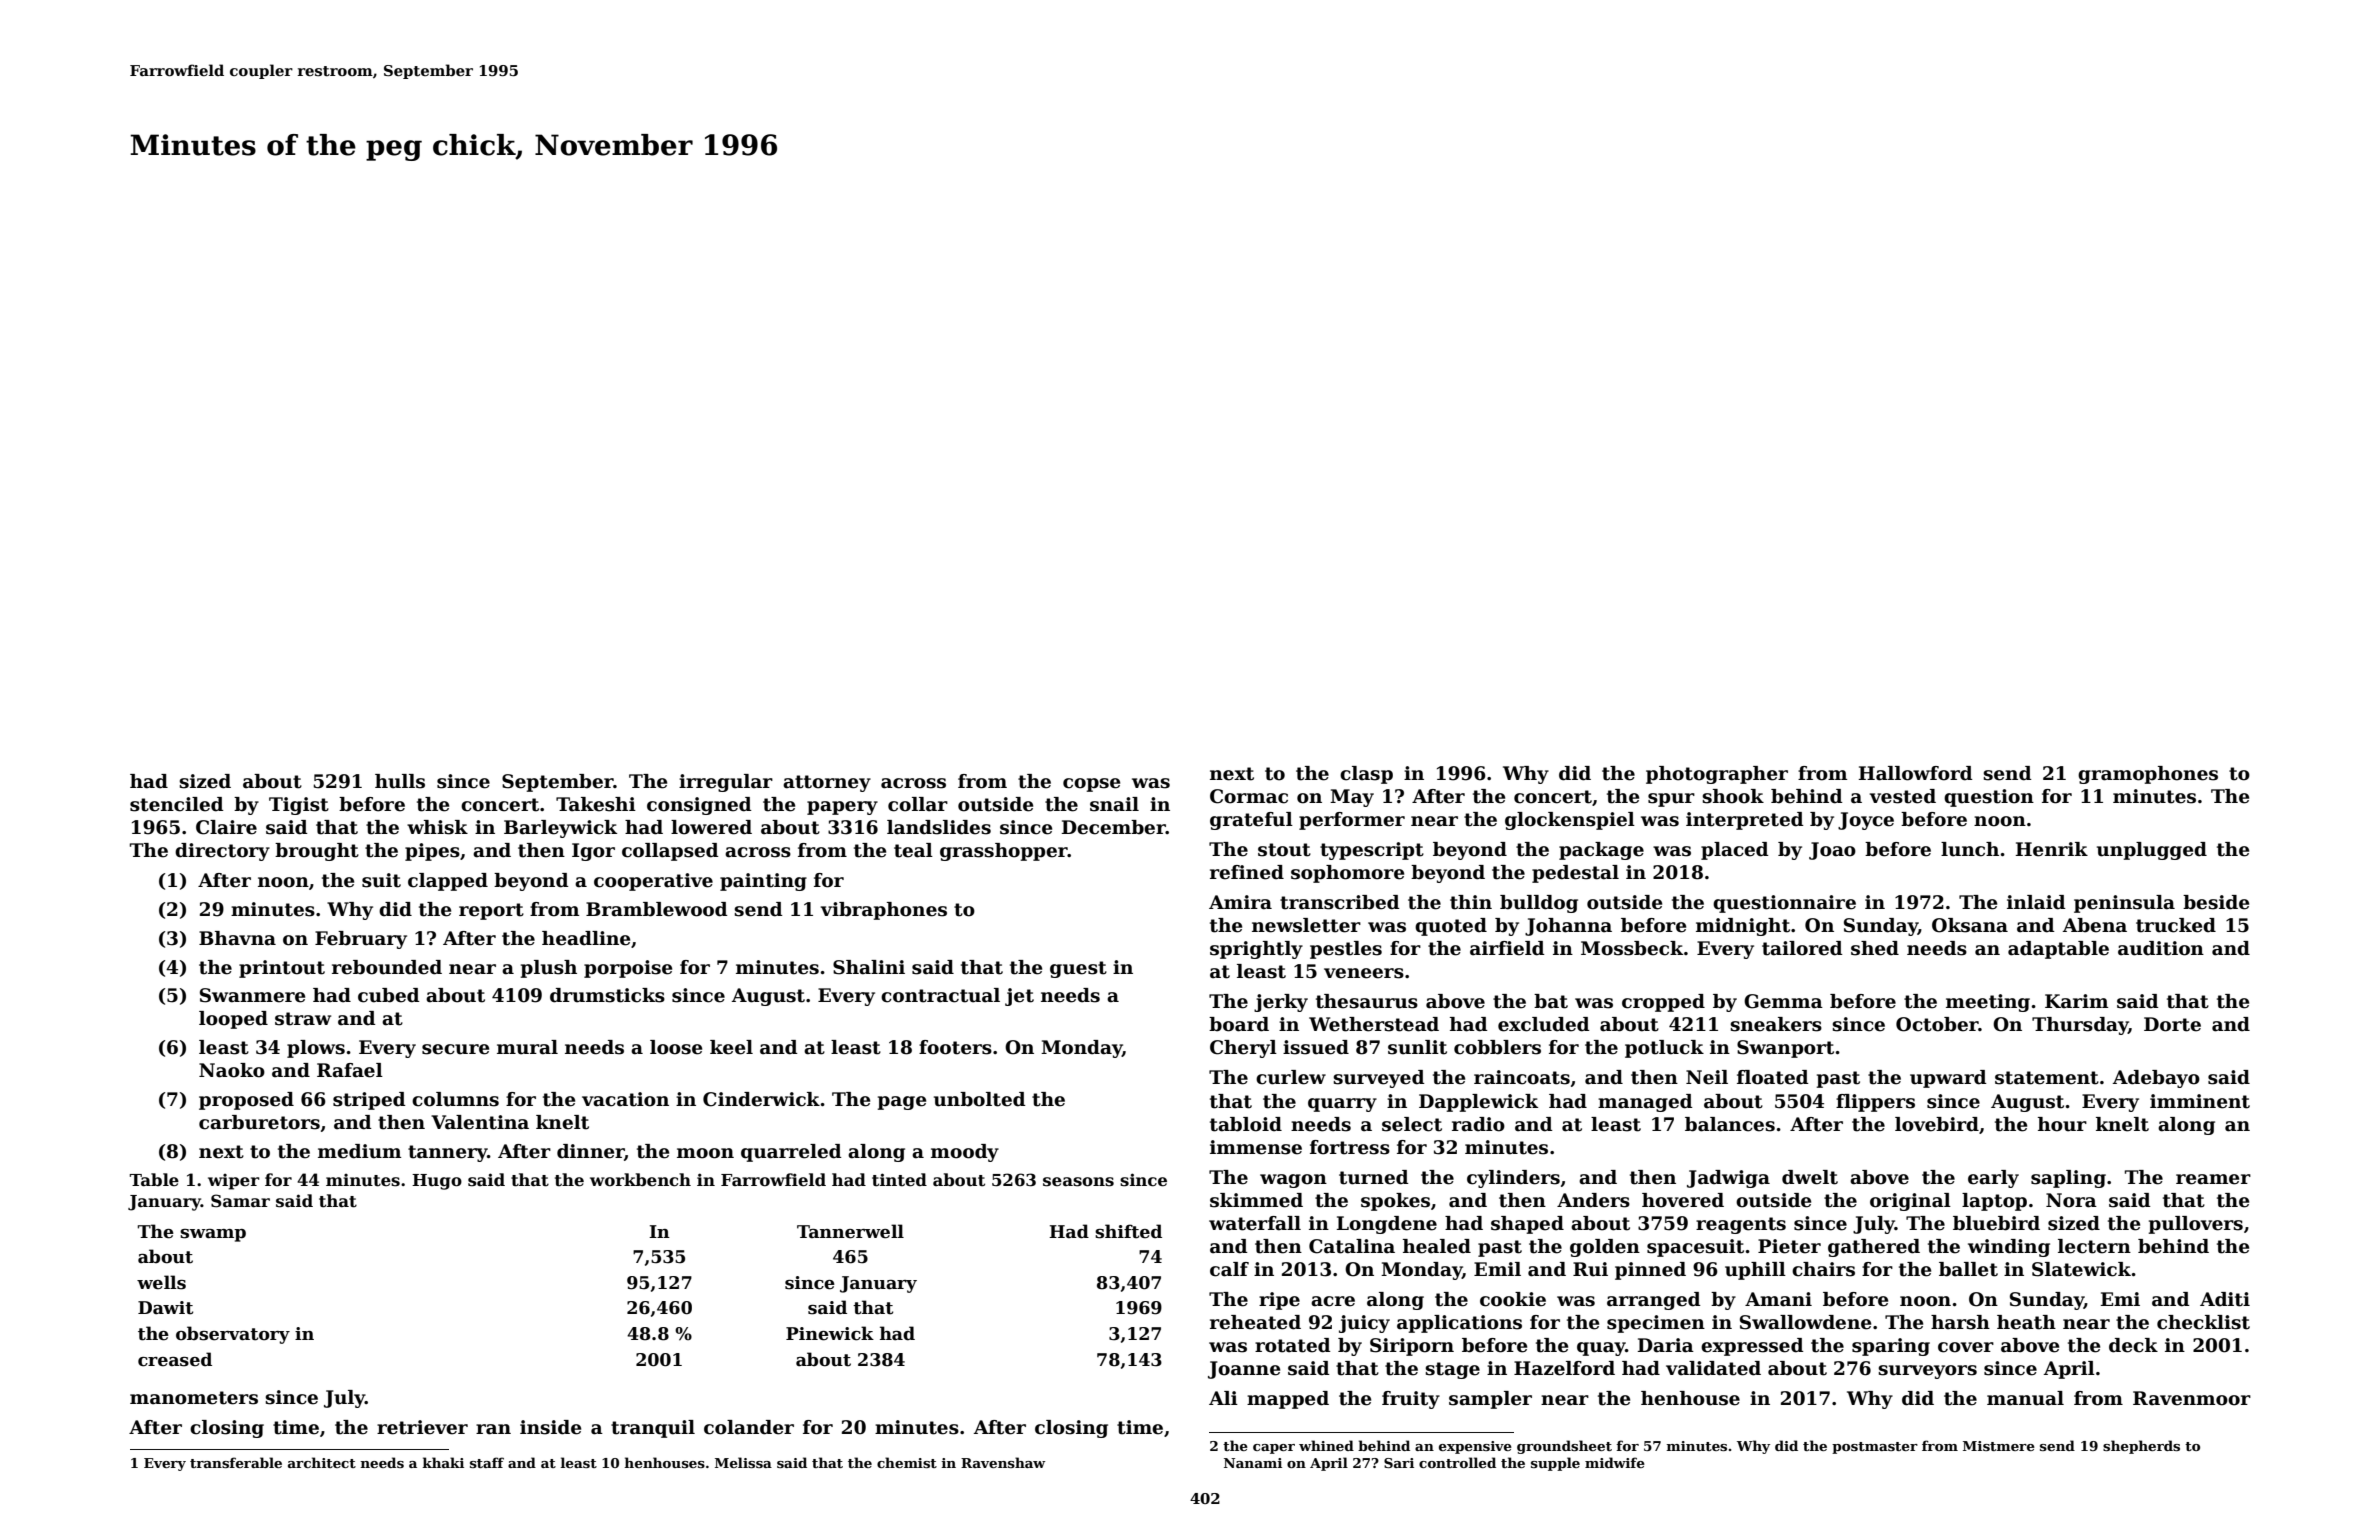 The width and height of the screenshot is (2380, 1540). What do you see at coordinates (400, 781) in the screenshot?
I see `hulls` at bounding box center [400, 781].
